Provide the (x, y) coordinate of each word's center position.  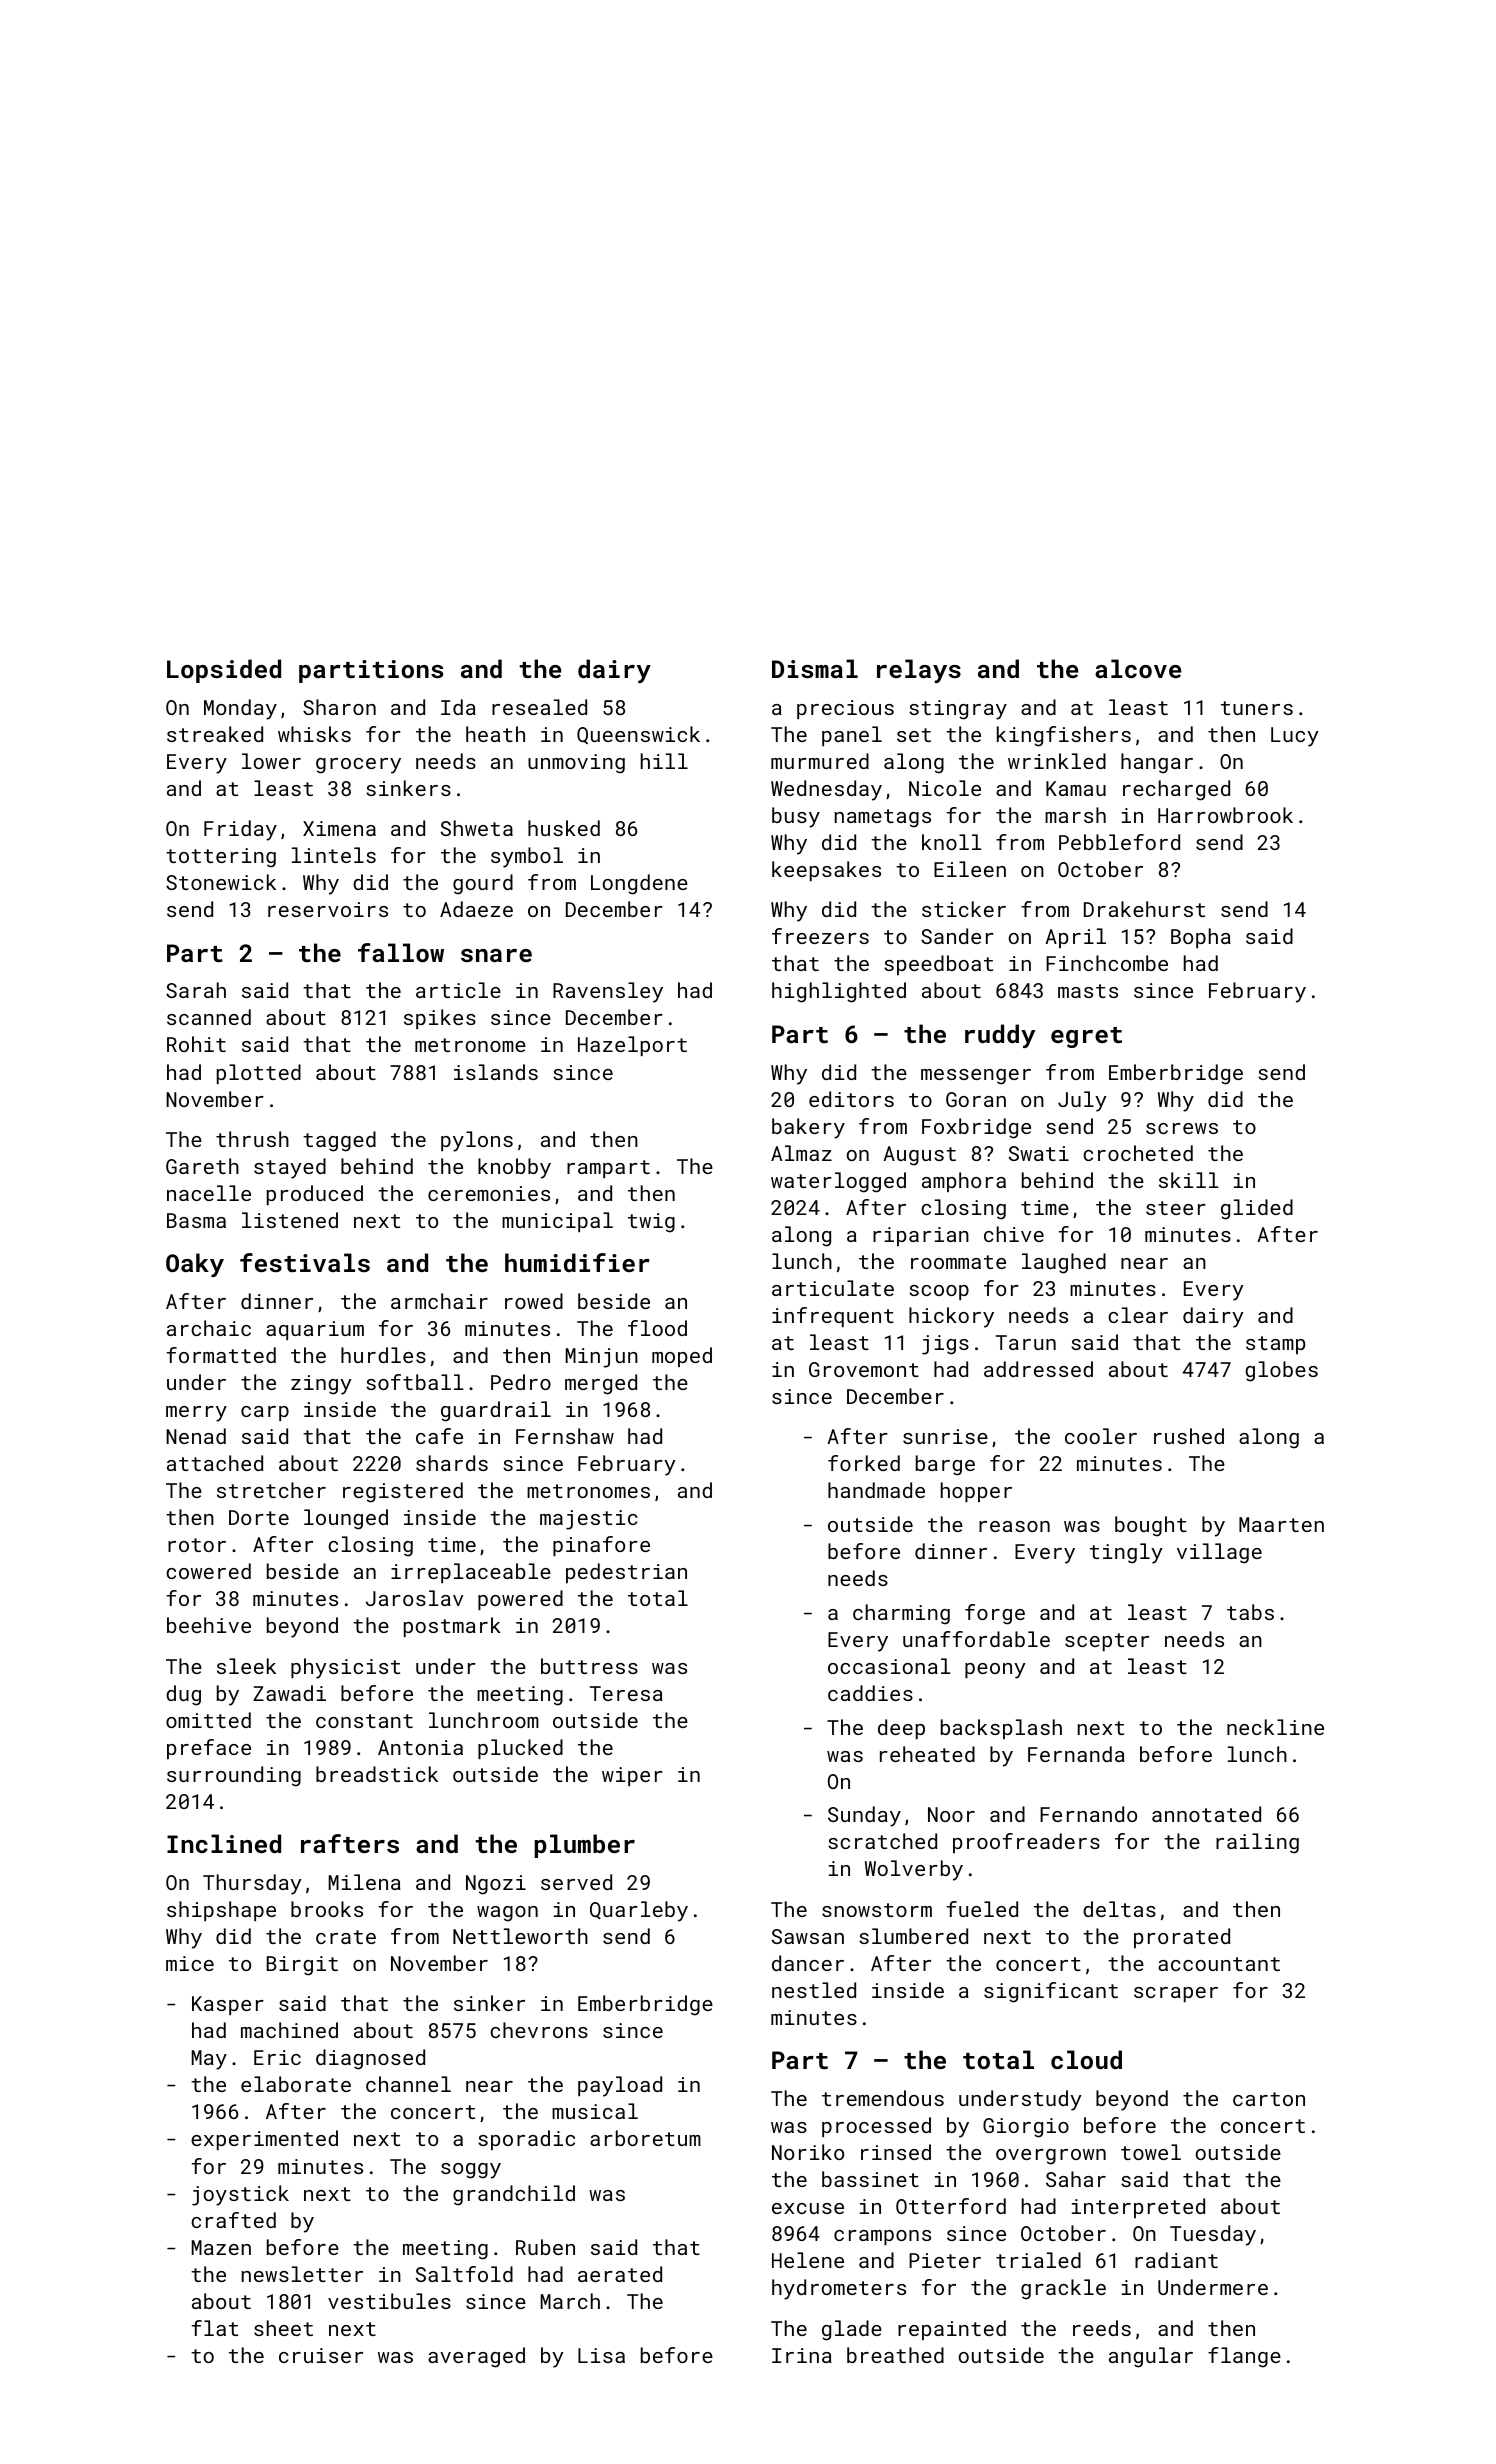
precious (845, 709)
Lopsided (224, 671)
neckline (1275, 1727)
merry (196, 1414)
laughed (1064, 1263)
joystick (240, 2195)
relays (919, 671)
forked (864, 1463)
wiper (632, 1776)
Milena (365, 1882)
